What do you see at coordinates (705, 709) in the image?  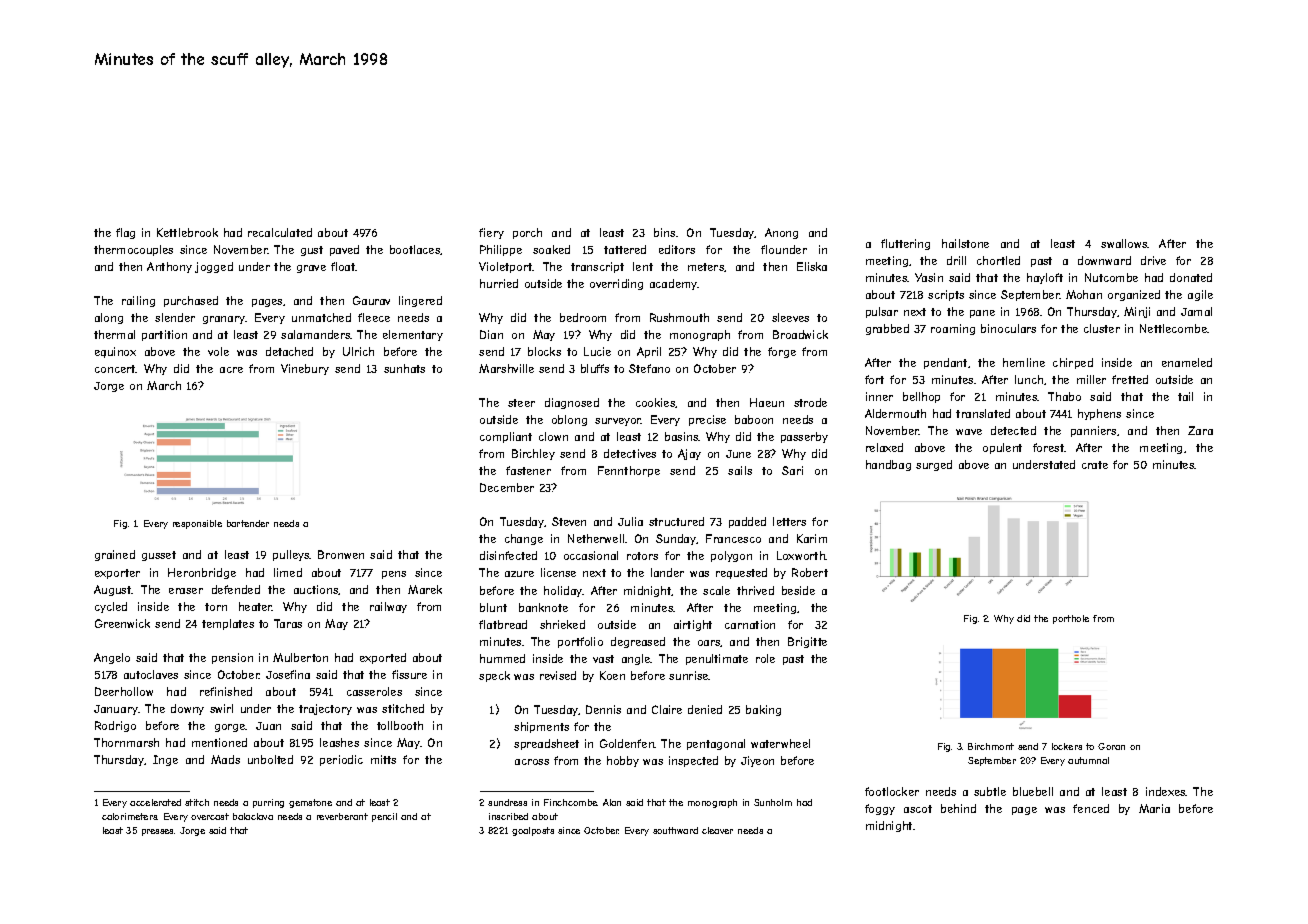 I see `denied` at bounding box center [705, 709].
